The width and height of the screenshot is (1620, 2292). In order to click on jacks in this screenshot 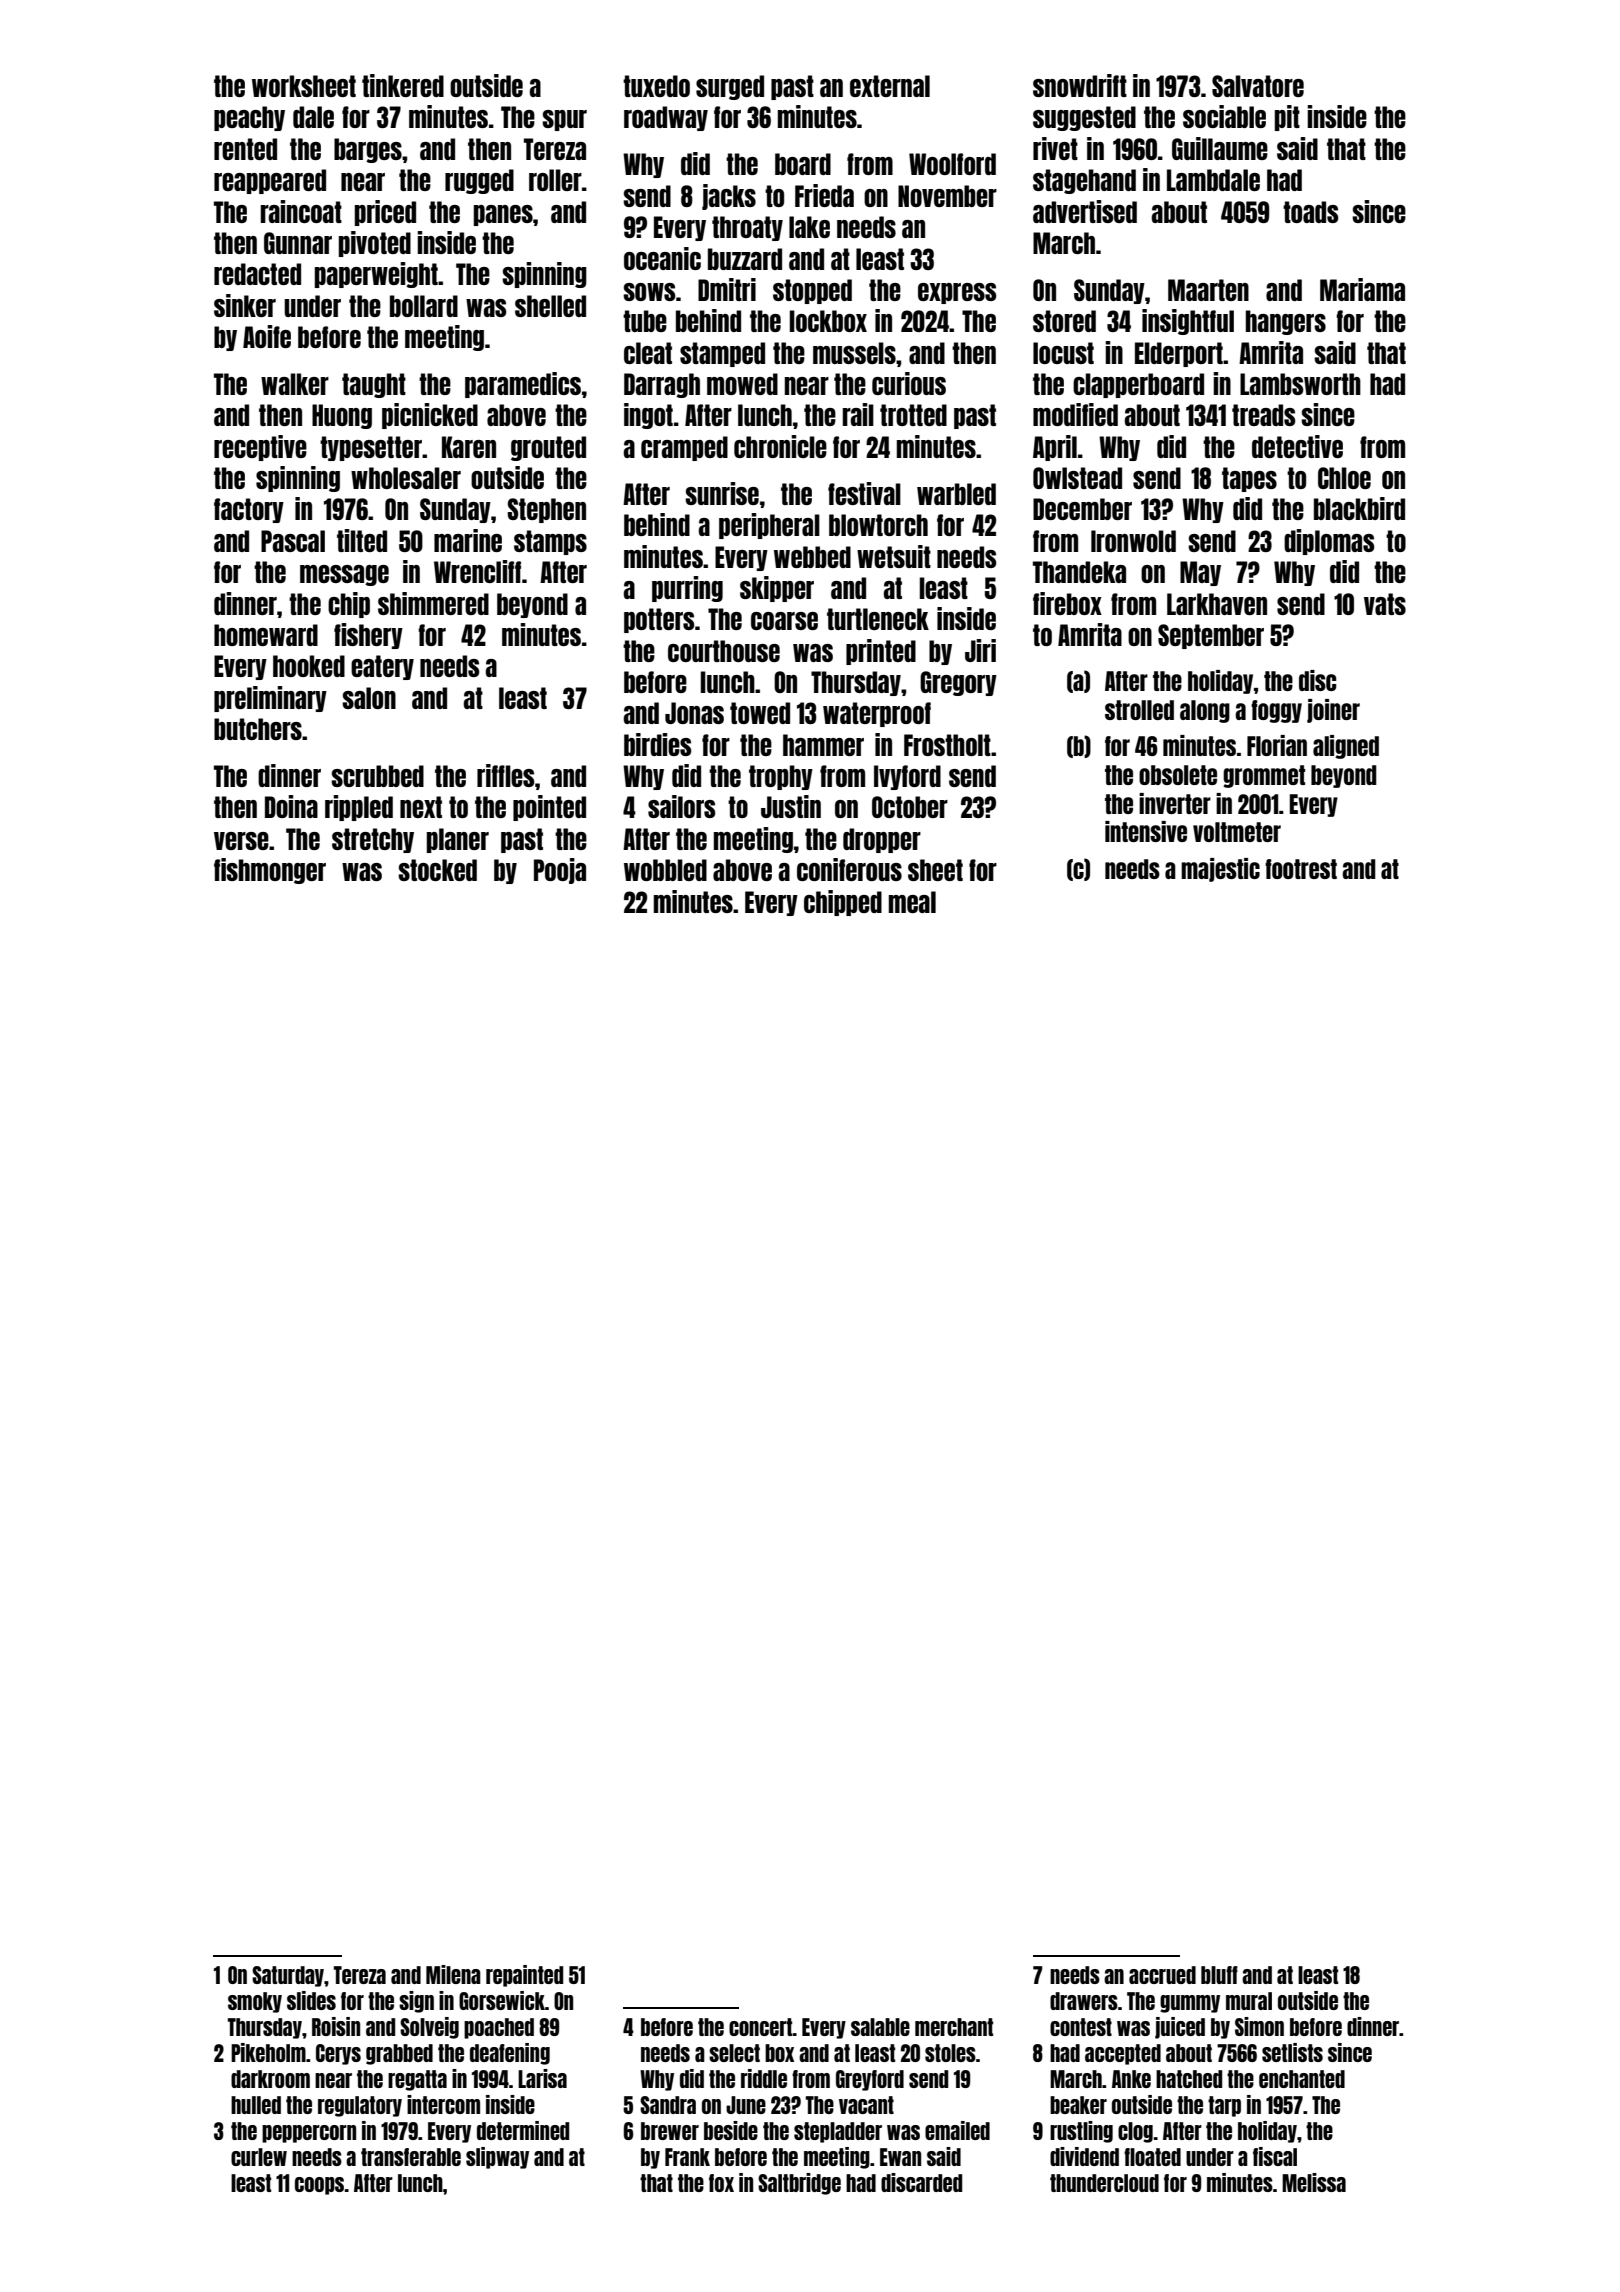, I will do `click(729, 197)`.
